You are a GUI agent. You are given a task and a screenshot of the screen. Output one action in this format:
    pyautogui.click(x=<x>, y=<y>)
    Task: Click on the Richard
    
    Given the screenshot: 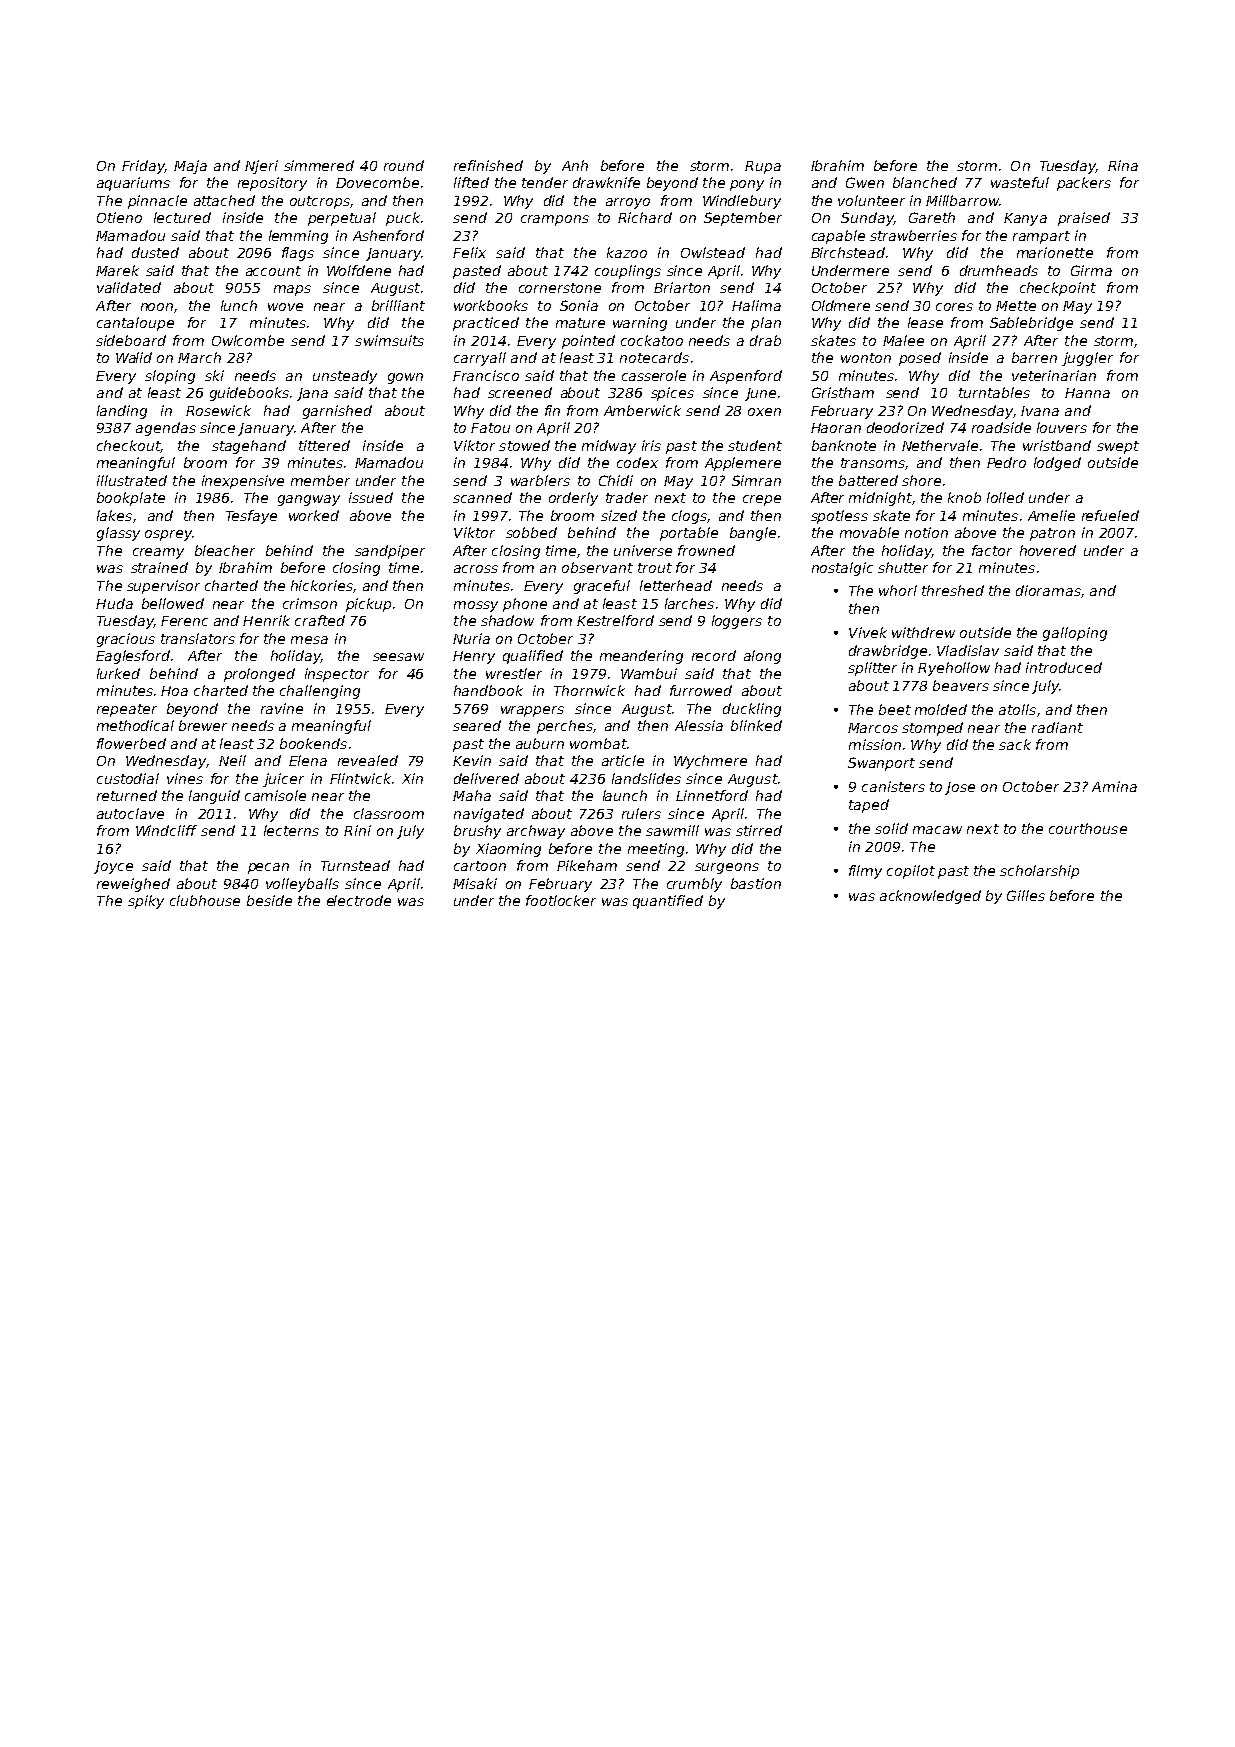 What is the action you would take?
    pyautogui.click(x=645, y=217)
